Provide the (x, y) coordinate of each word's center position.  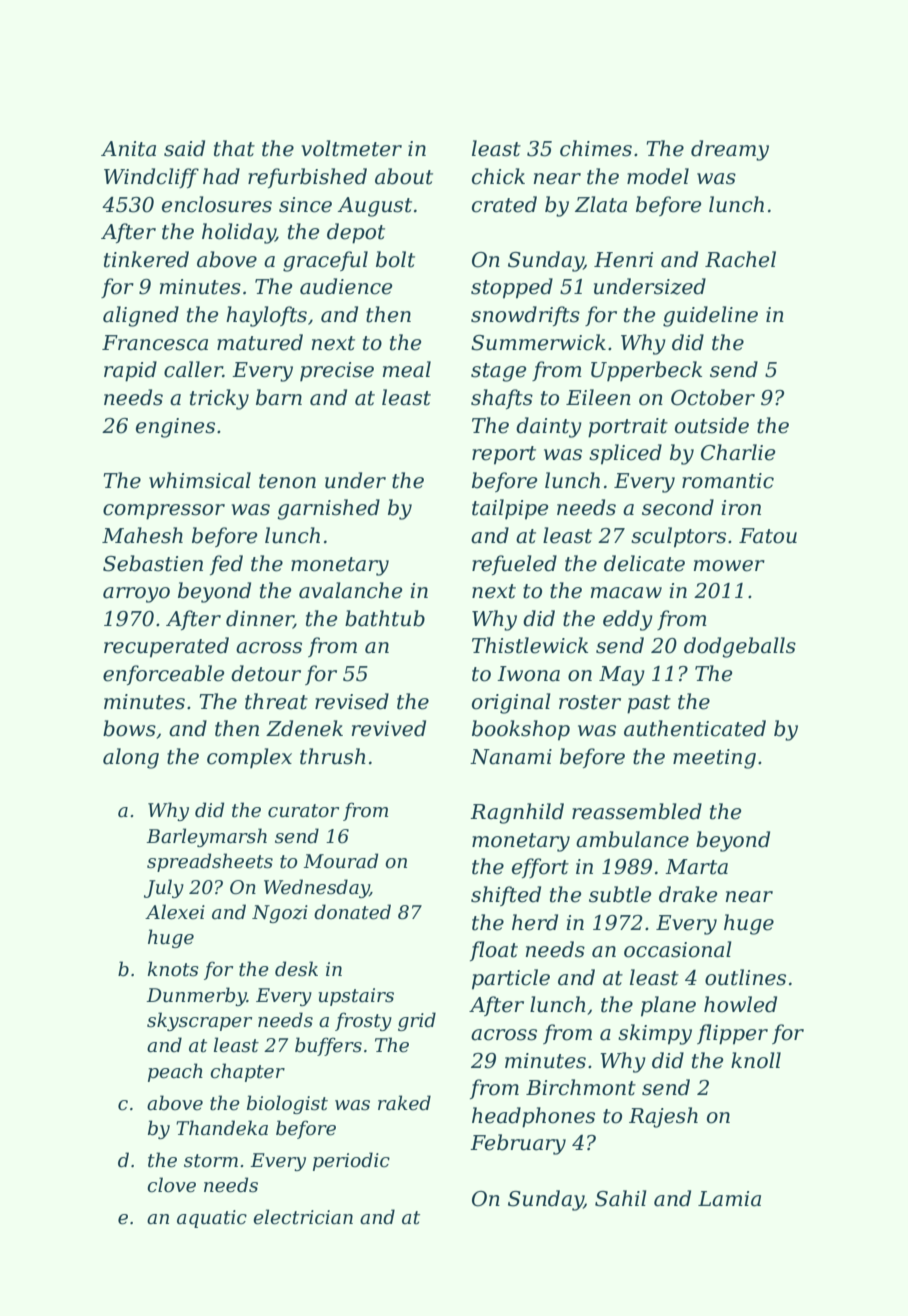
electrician (303, 1217)
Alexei (175, 912)
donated (352, 912)
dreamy (730, 150)
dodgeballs (740, 647)
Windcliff (151, 178)
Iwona (528, 674)
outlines (745, 977)
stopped (512, 288)
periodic (351, 1161)
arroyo (136, 595)
